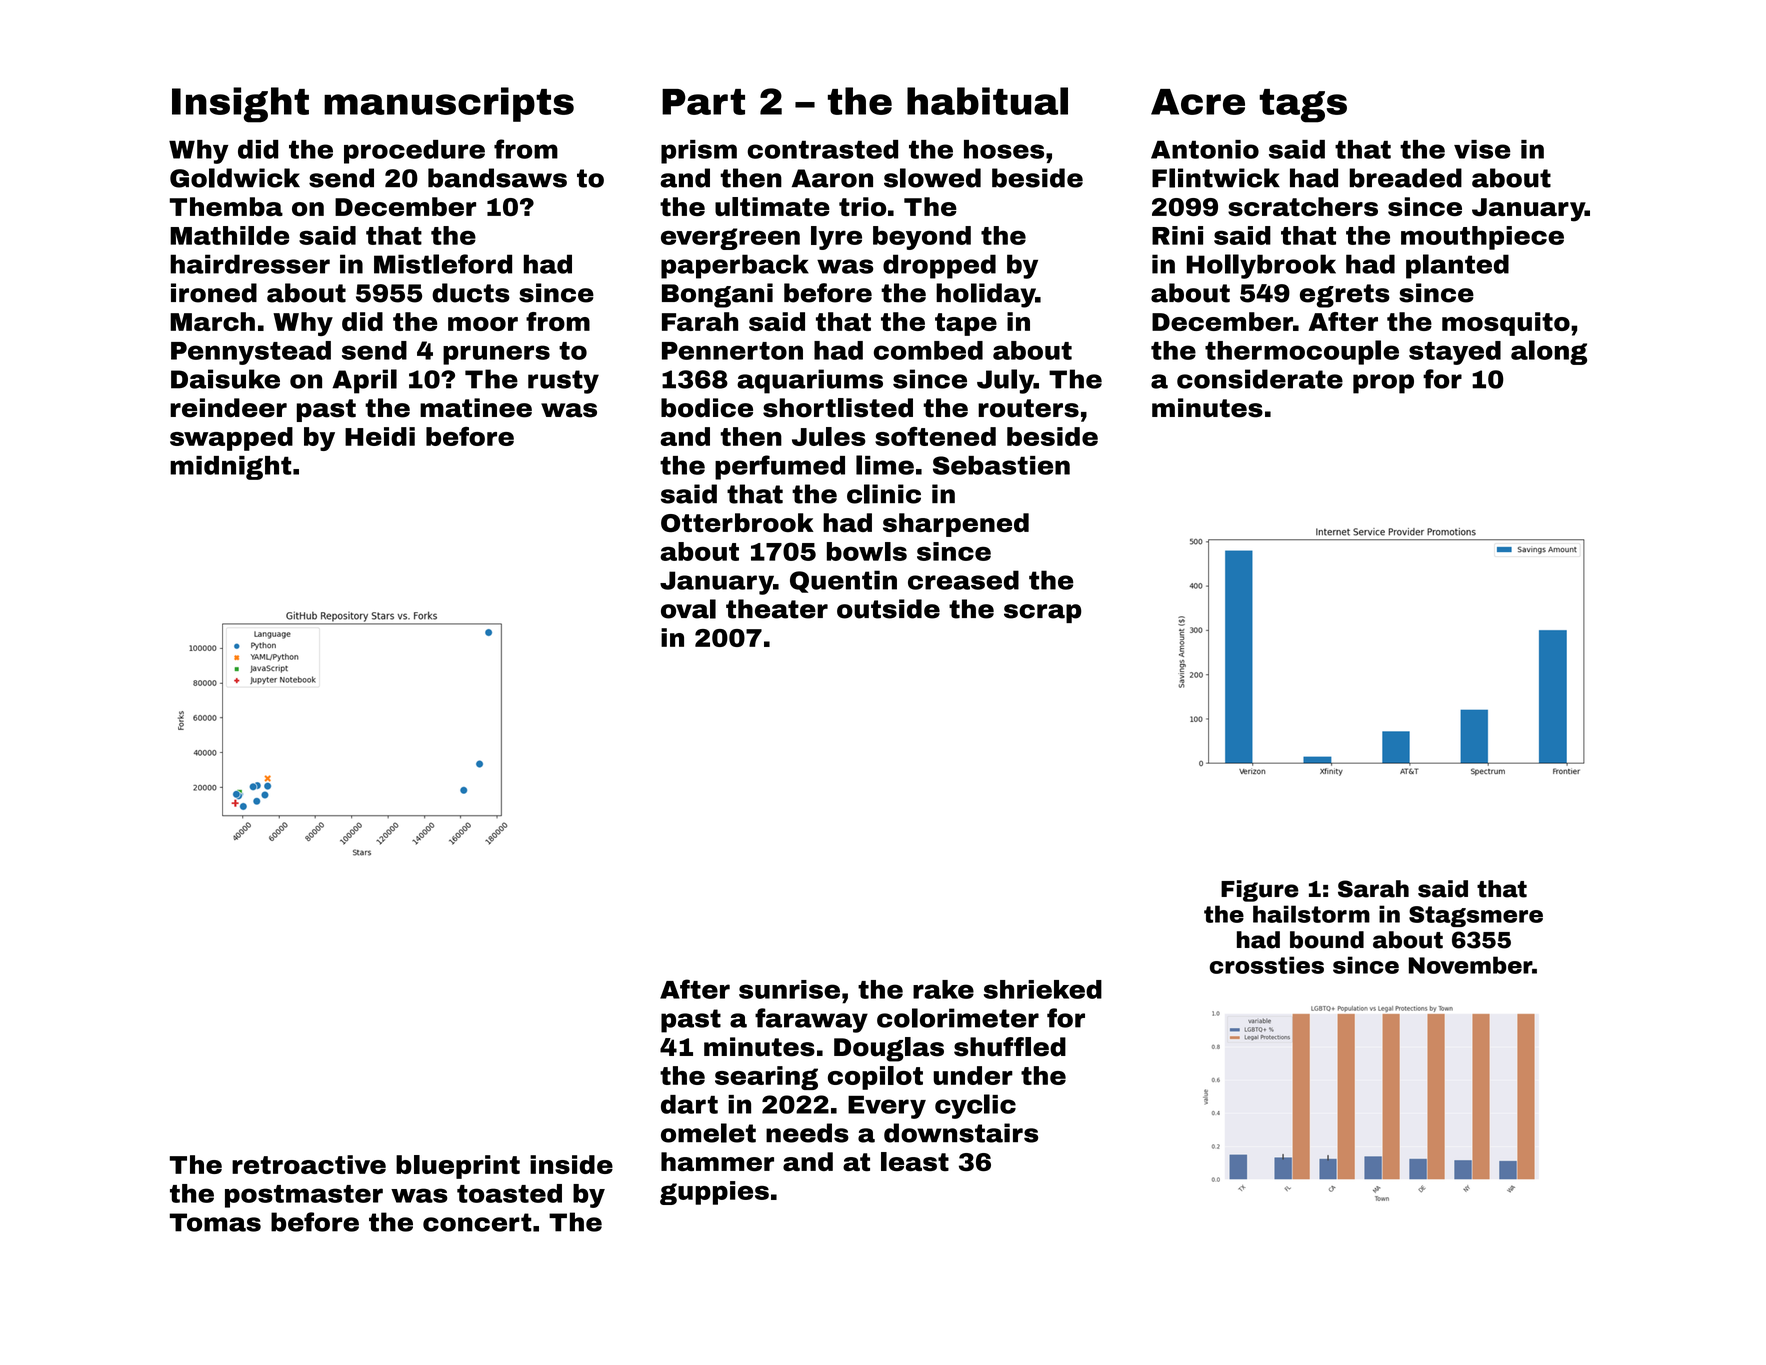 The image size is (1766, 1365). I want to click on creased, so click(963, 580).
